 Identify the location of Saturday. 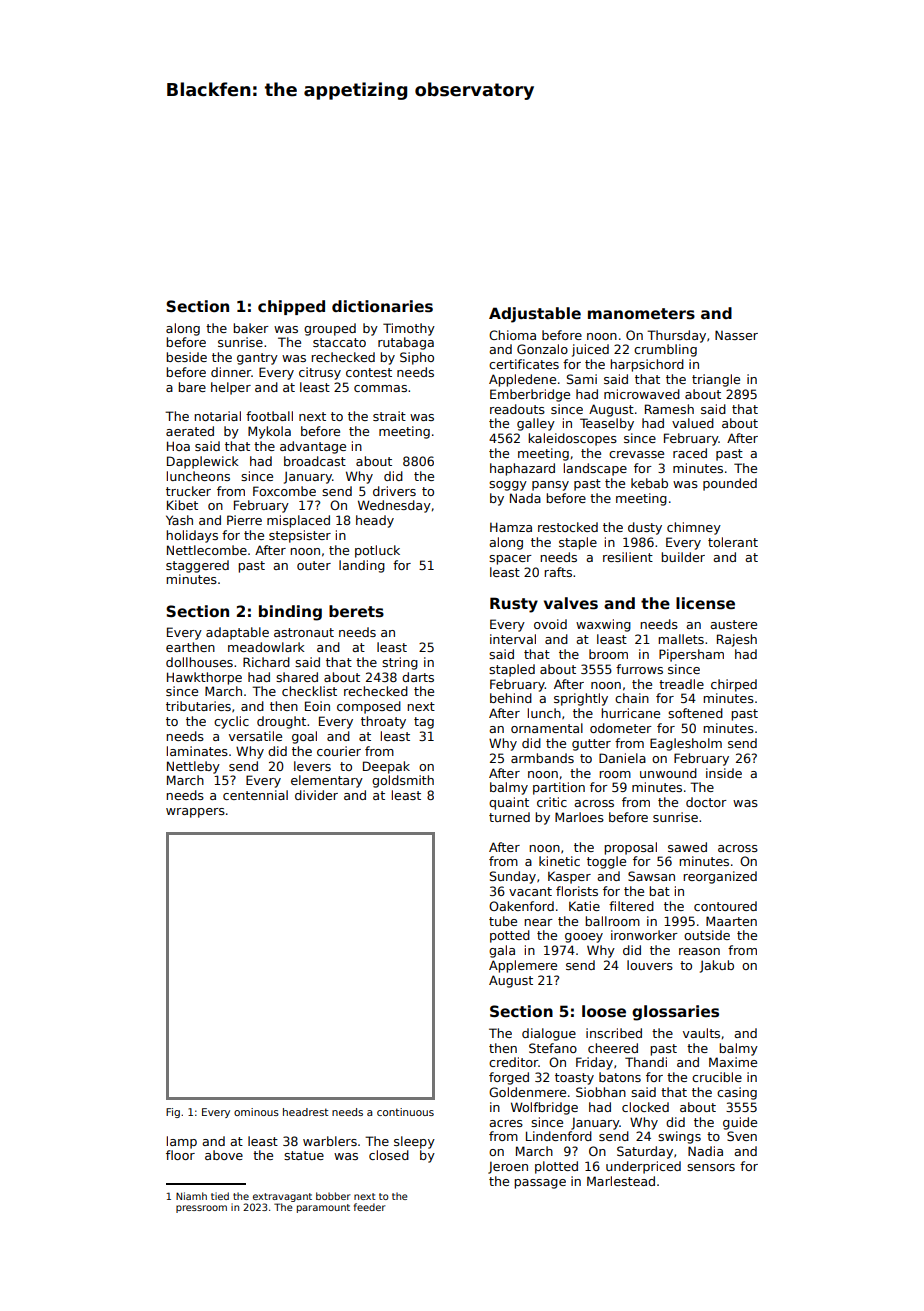
(645, 1152).
